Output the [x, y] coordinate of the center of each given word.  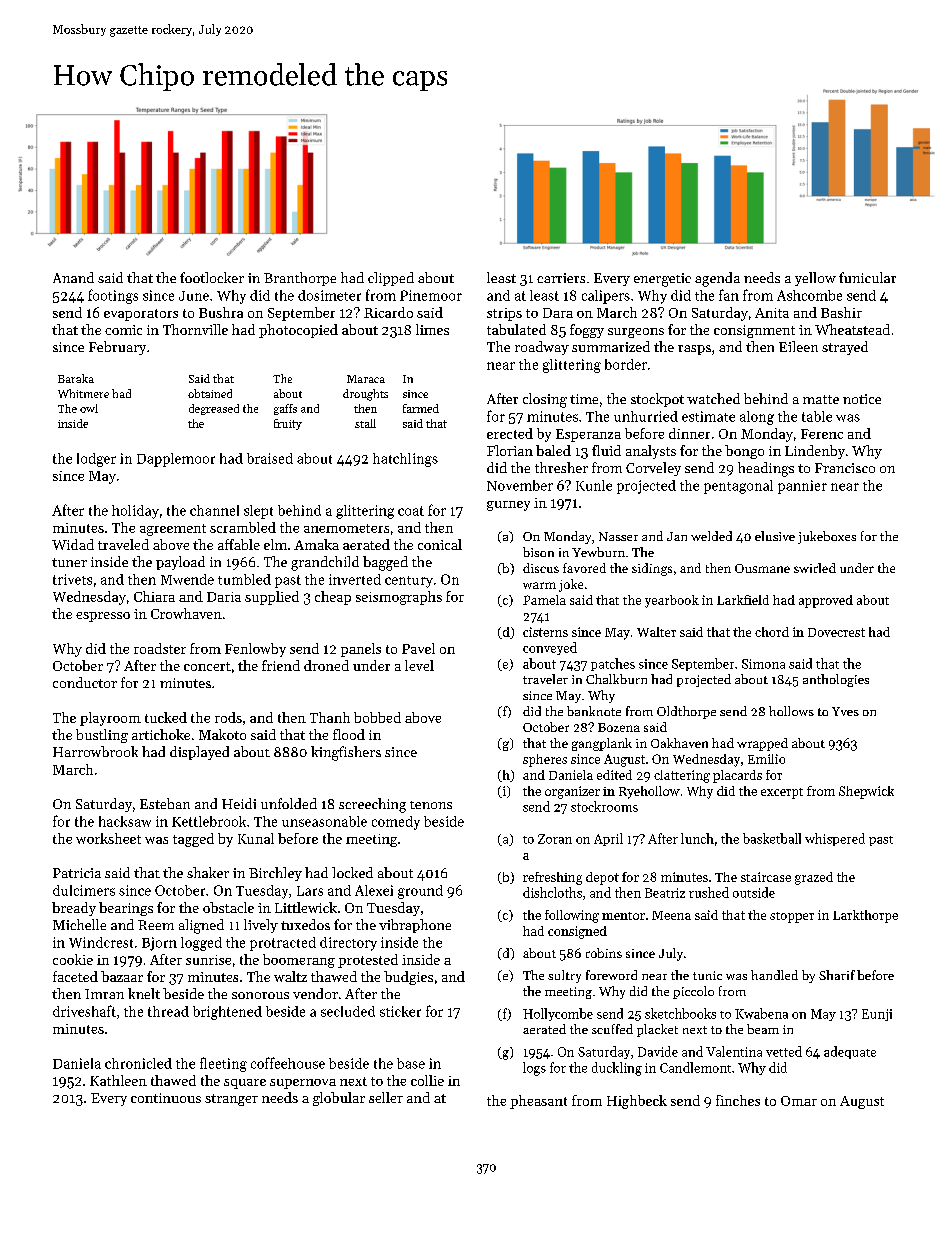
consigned [577, 932]
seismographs [399, 598]
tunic [707, 975]
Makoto [222, 734]
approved [826, 601]
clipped [391, 279]
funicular [867, 277]
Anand [73, 277]
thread [168, 1011]
